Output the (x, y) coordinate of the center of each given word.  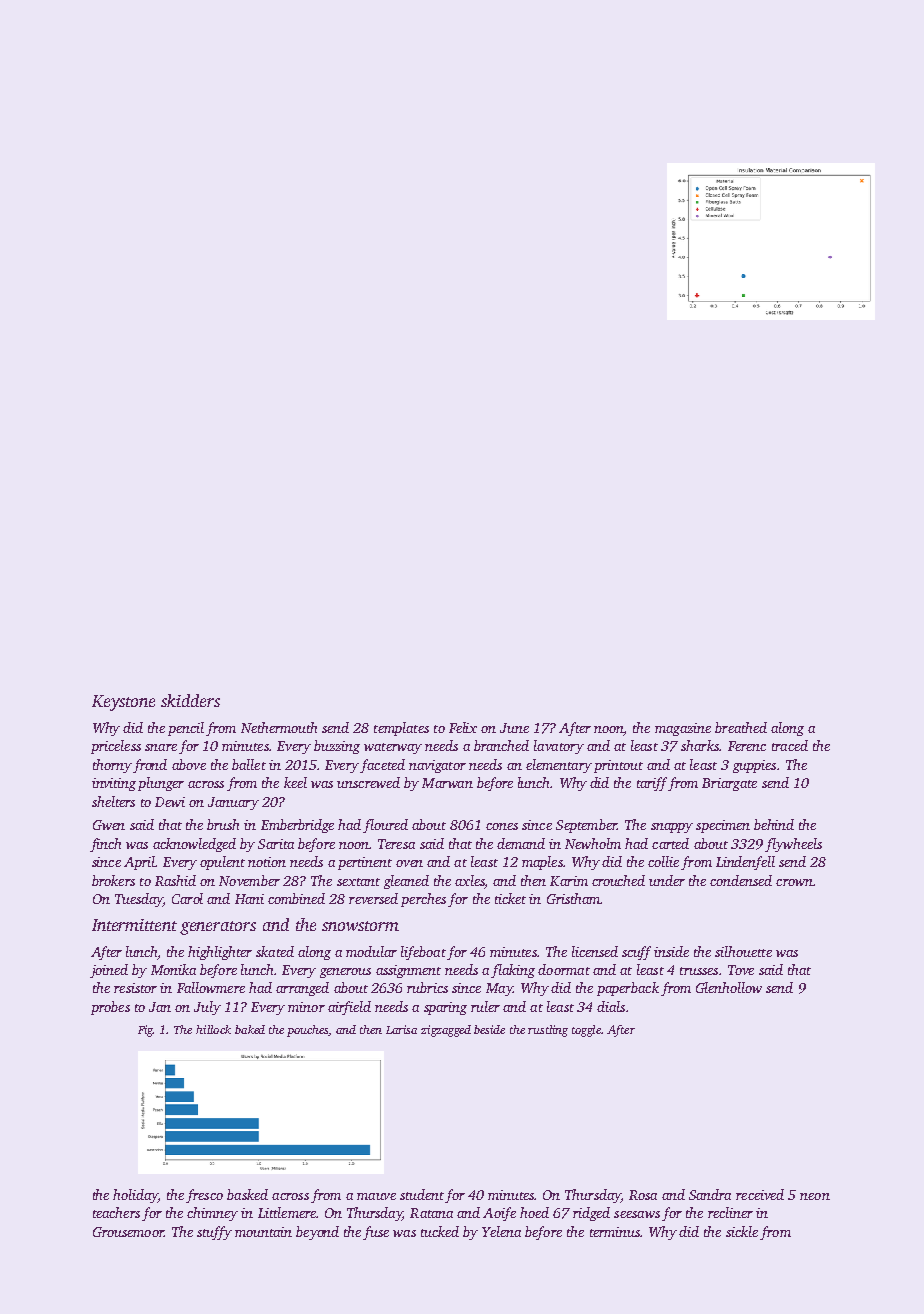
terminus (615, 1232)
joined (109, 971)
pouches (308, 1031)
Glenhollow (729, 987)
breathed (741, 727)
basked (247, 1194)
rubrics (427, 987)
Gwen (109, 825)
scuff (636, 953)
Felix (463, 727)
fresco (204, 1196)
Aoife (499, 1214)
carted (670, 843)
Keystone (123, 703)
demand (521, 843)
